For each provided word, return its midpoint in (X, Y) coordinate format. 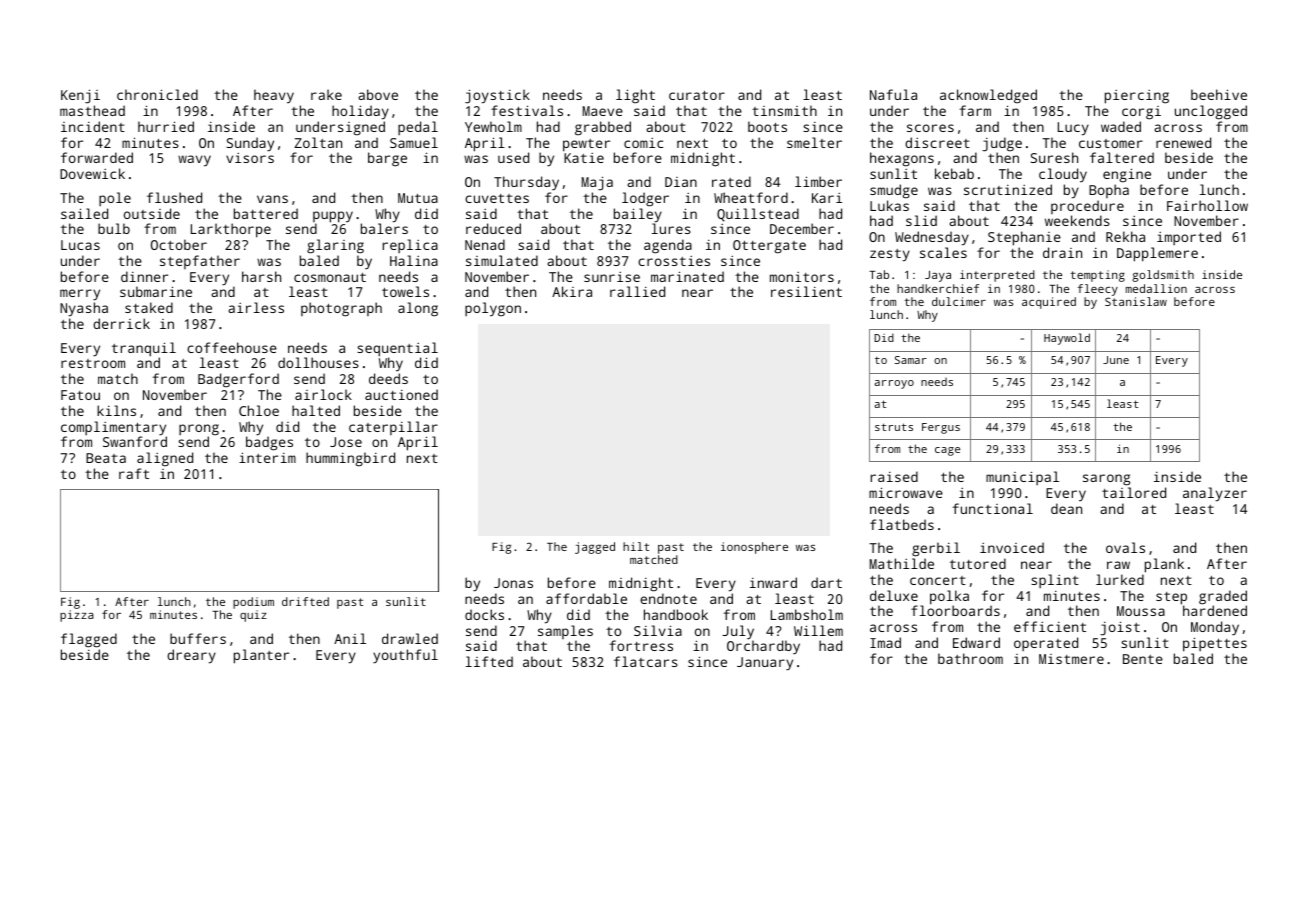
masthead (92, 110)
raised (894, 476)
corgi (1141, 113)
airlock (323, 394)
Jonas (513, 583)
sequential (397, 350)
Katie (584, 158)
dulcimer (959, 301)
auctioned (401, 394)
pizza (77, 616)
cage (947, 451)
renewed (1183, 142)
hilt (636, 546)
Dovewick (92, 173)
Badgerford (238, 380)
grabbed (603, 128)
